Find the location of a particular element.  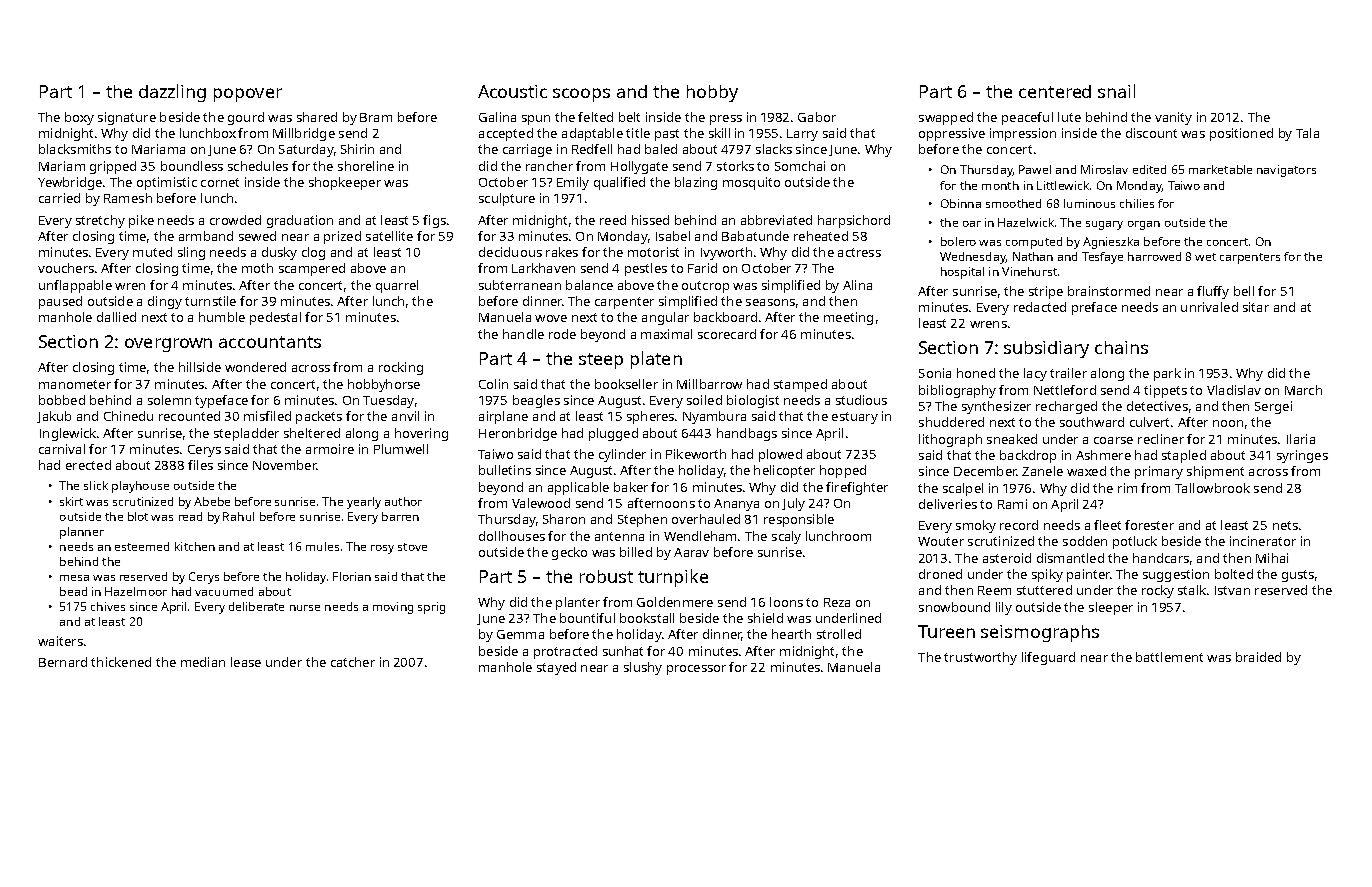

chains is located at coordinates (1121, 347).
